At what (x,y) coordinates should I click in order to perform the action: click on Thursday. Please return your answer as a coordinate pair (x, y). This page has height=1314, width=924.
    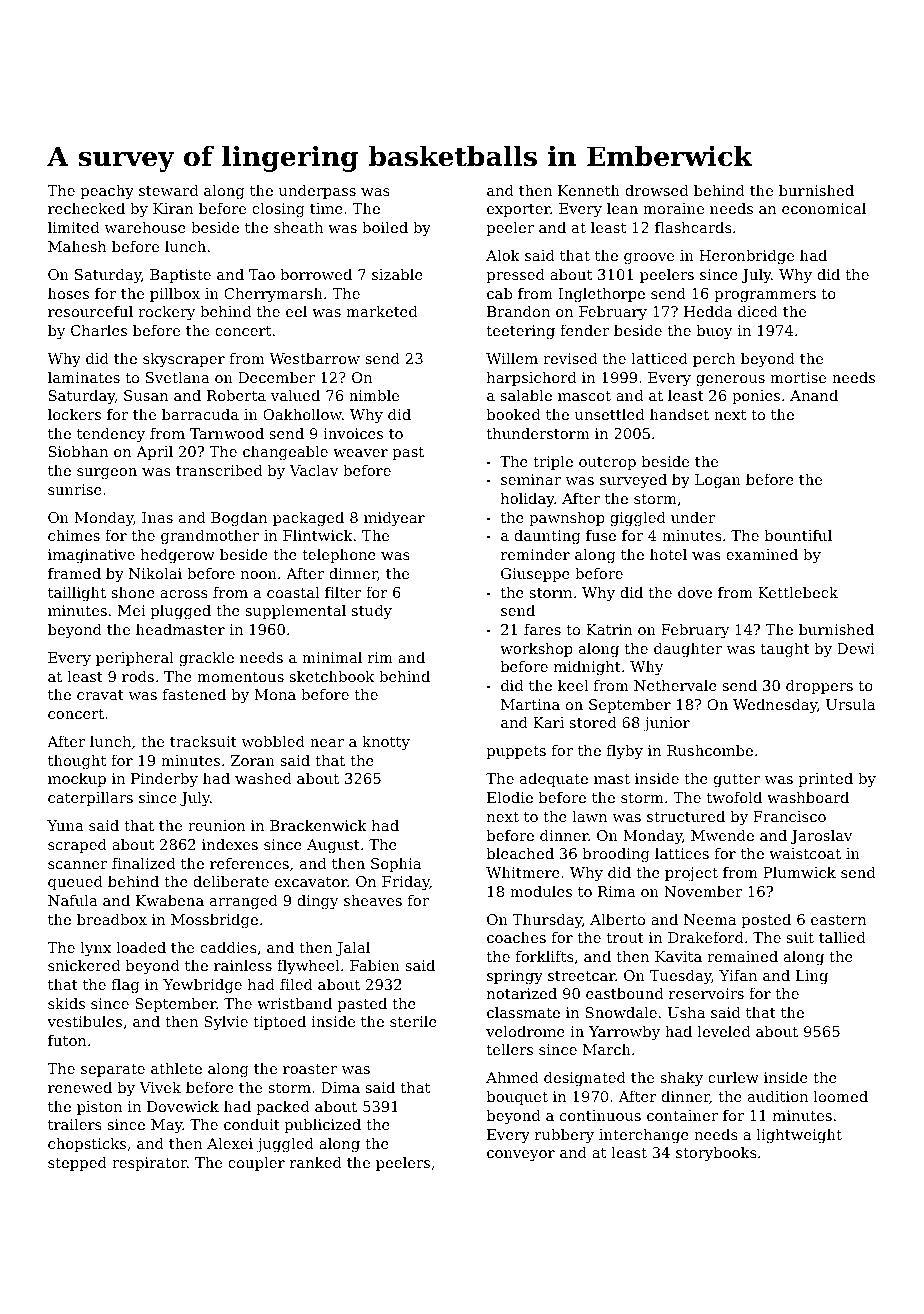
    Looking at the image, I should click on (547, 921).
